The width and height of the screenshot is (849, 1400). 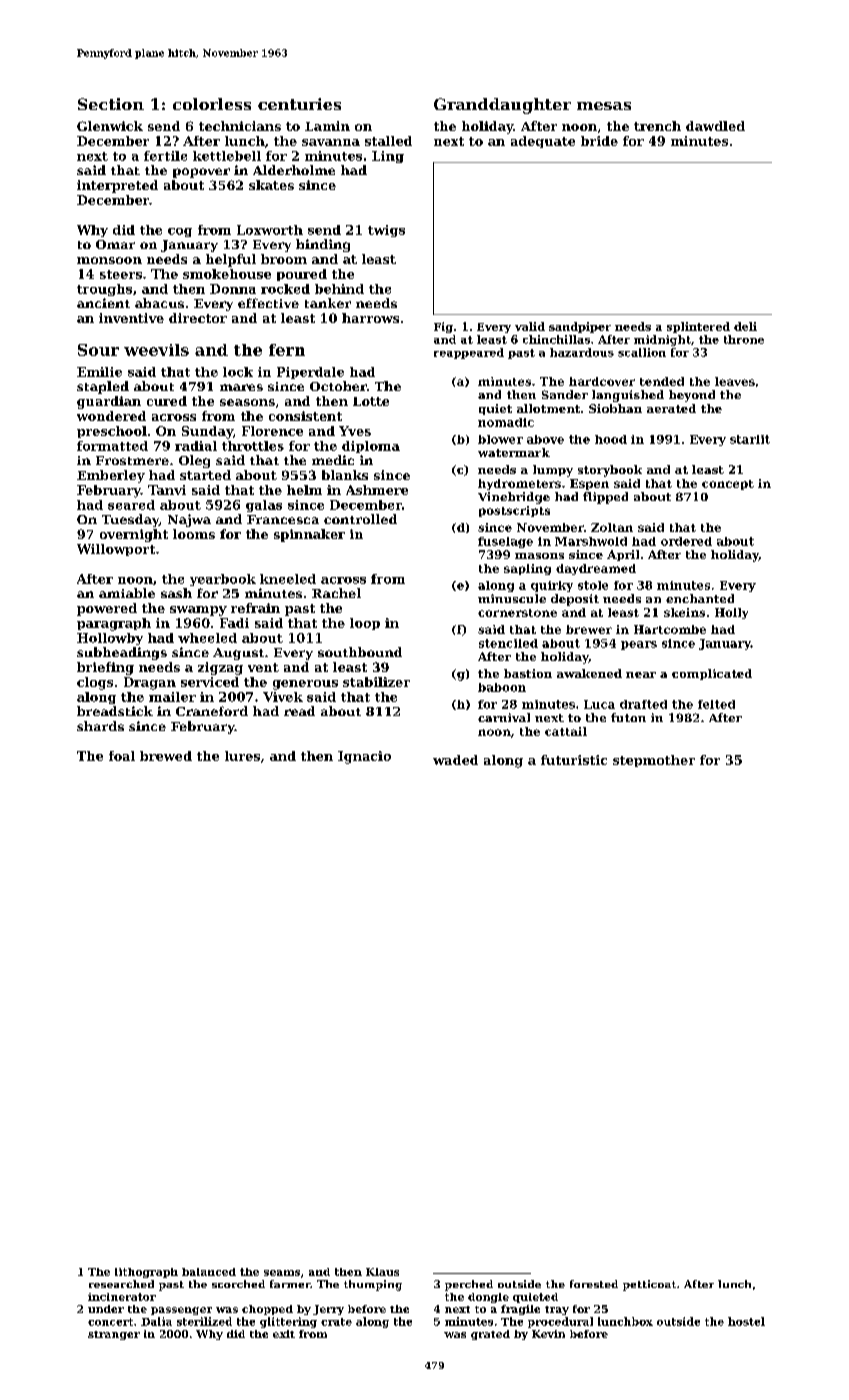 What do you see at coordinates (504, 717) in the screenshot?
I see `carnival` at bounding box center [504, 717].
